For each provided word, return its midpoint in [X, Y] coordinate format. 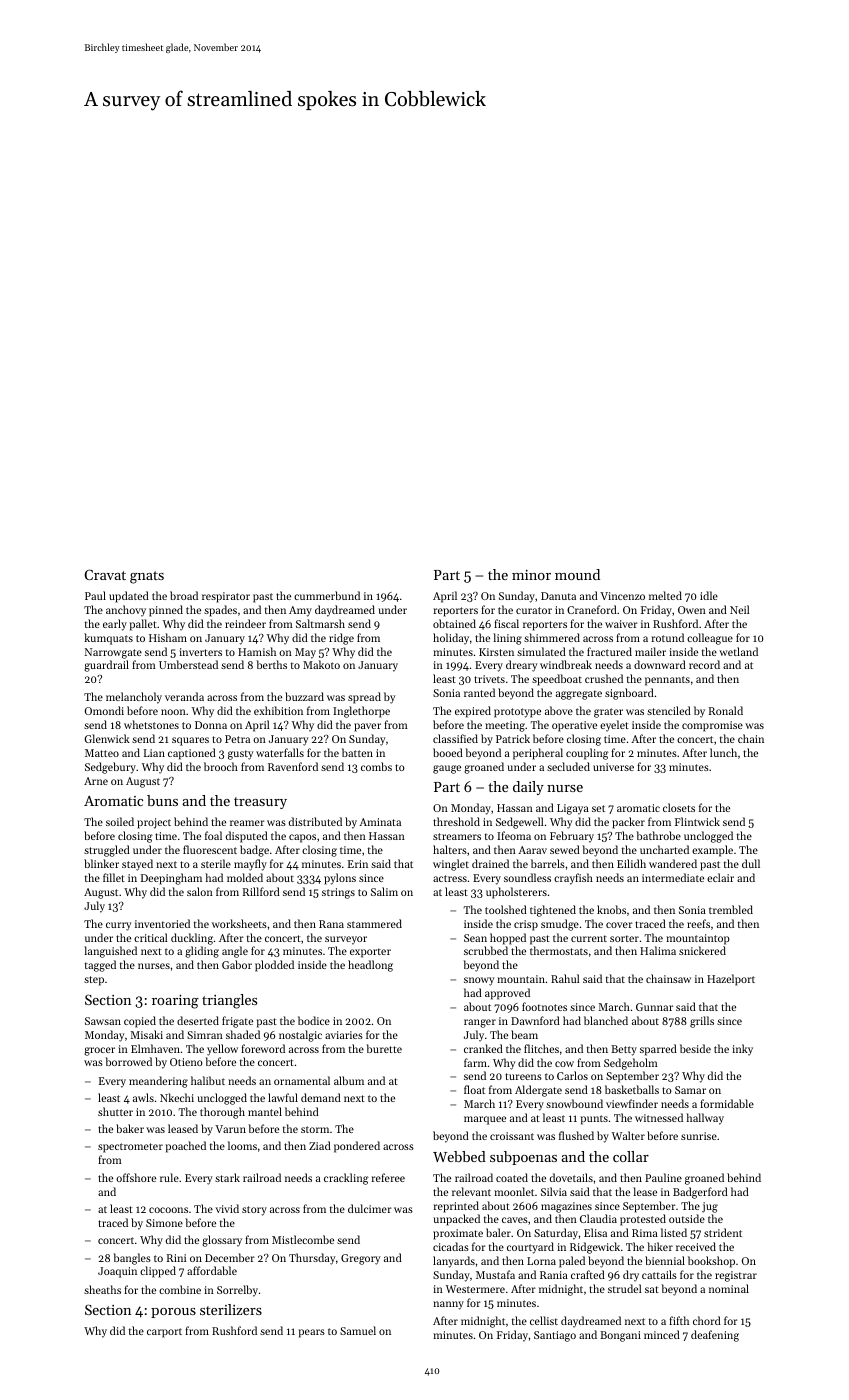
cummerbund [327, 595]
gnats [147, 577]
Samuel [358, 1330]
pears [312, 1333]
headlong [370, 966]
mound [577, 574]
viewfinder [632, 1103]
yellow [222, 1050]
